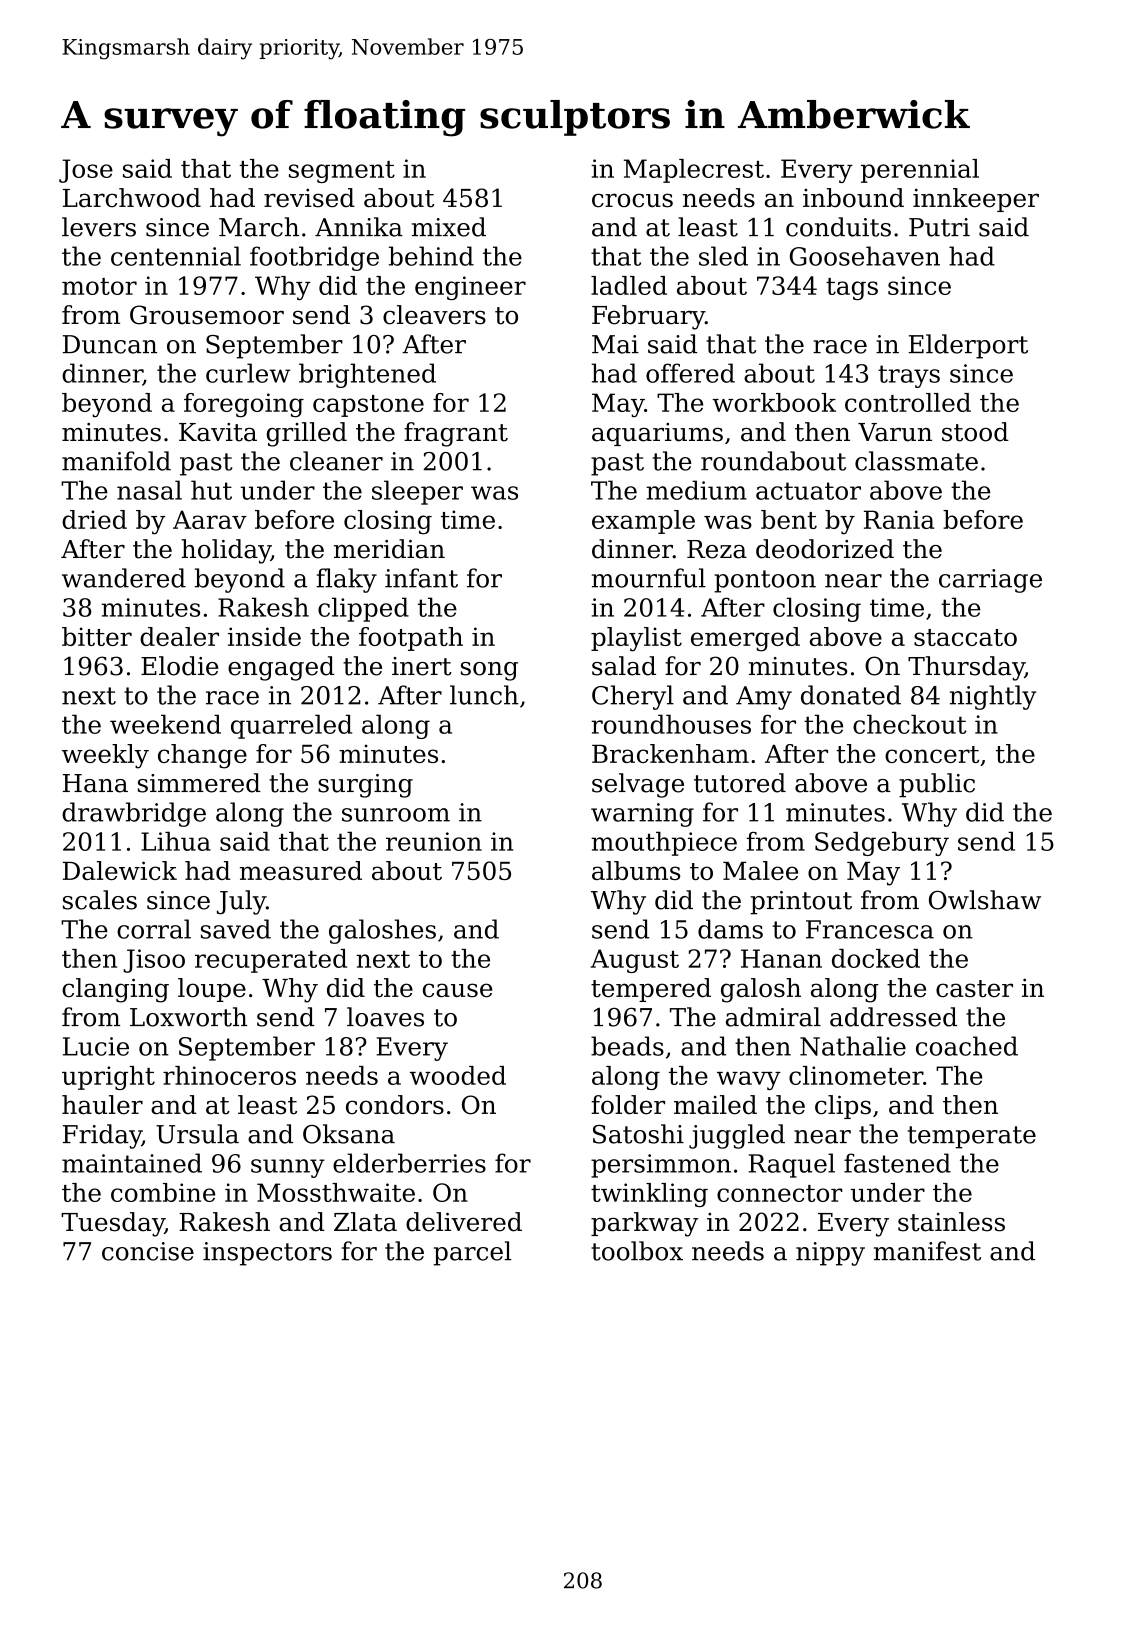 This screenshot has width=1125, height=1630. What do you see at coordinates (115, 990) in the screenshot?
I see `clanging` at bounding box center [115, 990].
